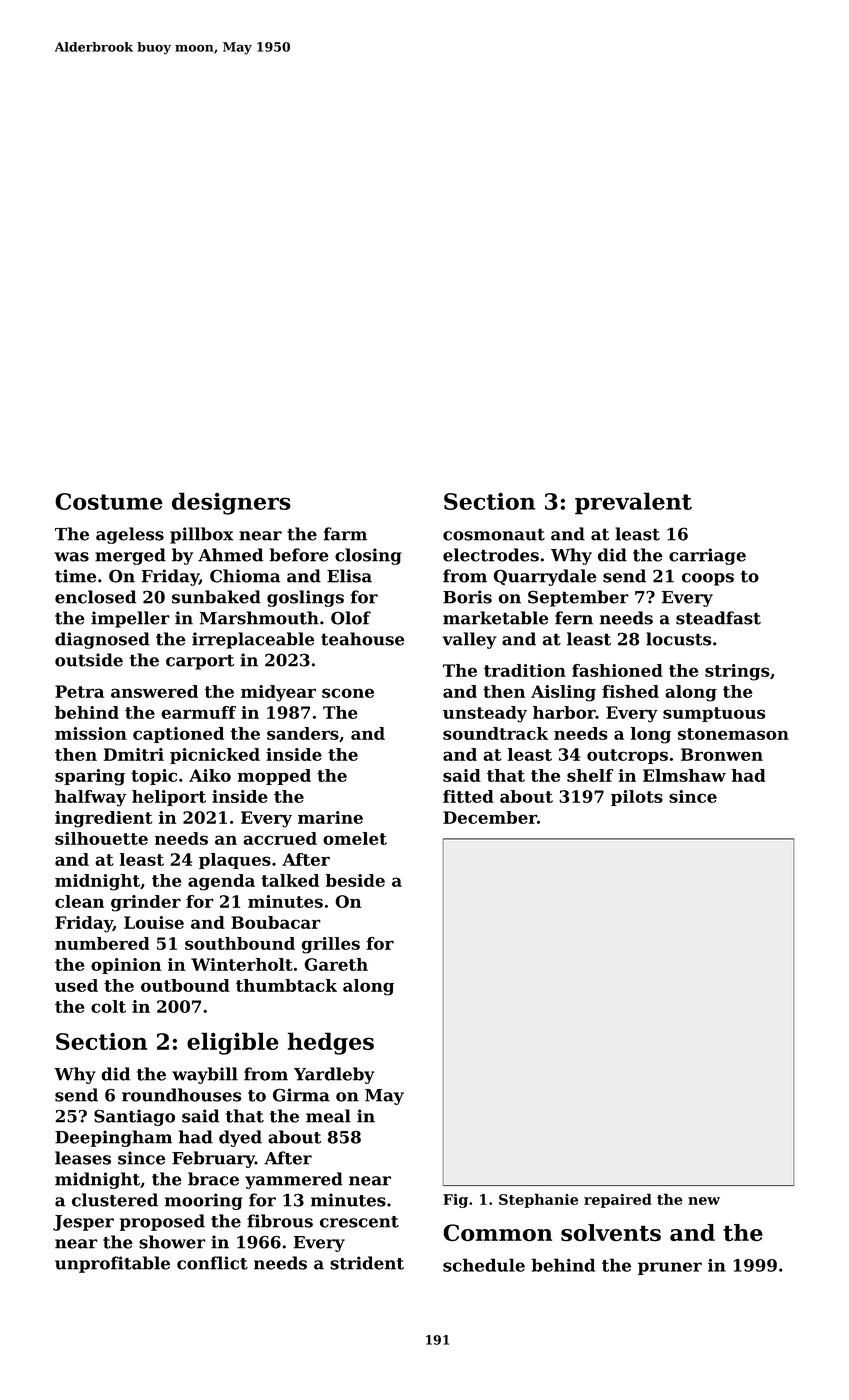 The width and height of the screenshot is (849, 1400). What do you see at coordinates (355, 880) in the screenshot?
I see `beside` at bounding box center [355, 880].
